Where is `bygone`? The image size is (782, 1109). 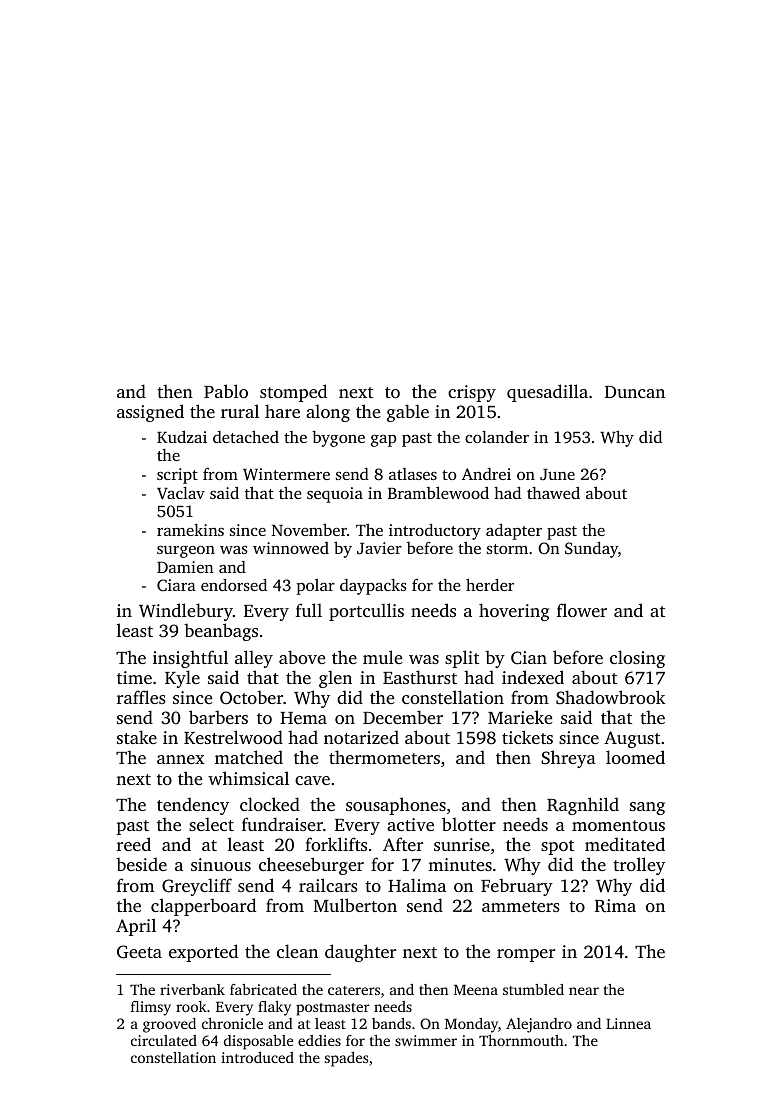
bygone is located at coordinates (338, 438).
